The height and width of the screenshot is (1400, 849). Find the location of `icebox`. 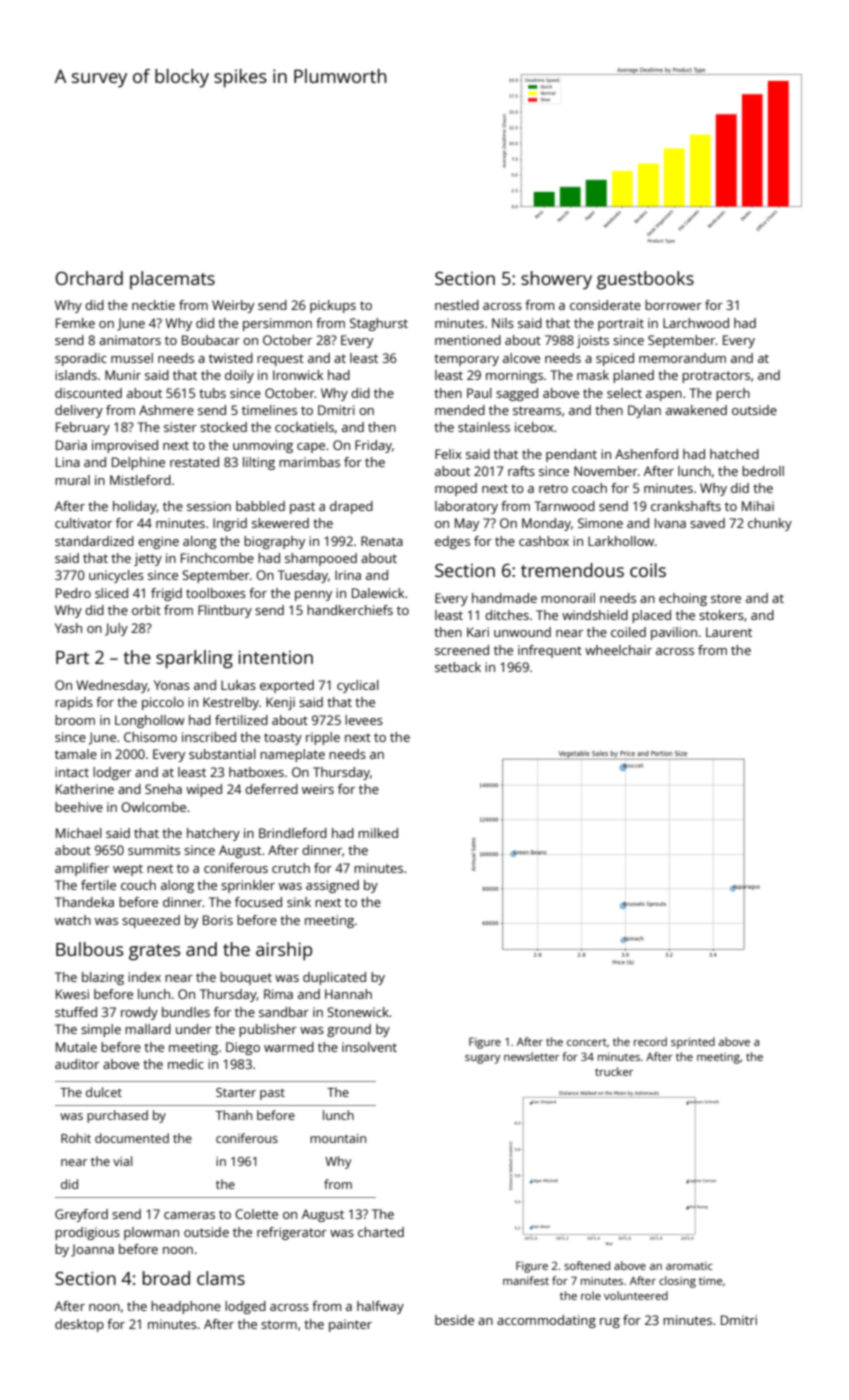

icebox is located at coordinates (534, 427).
